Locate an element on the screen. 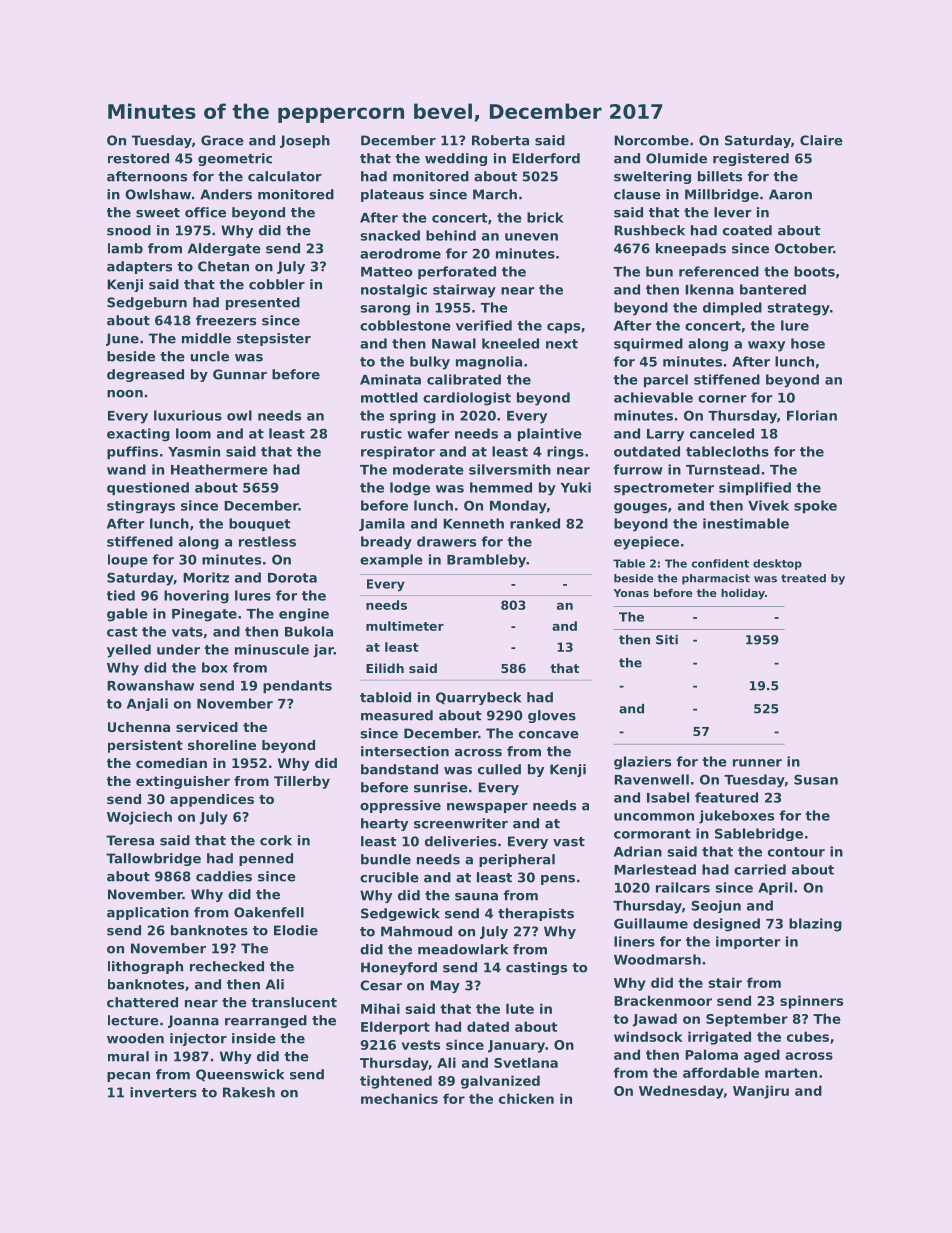 The image size is (952, 1233). bulky is located at coordinates (430, 363).
